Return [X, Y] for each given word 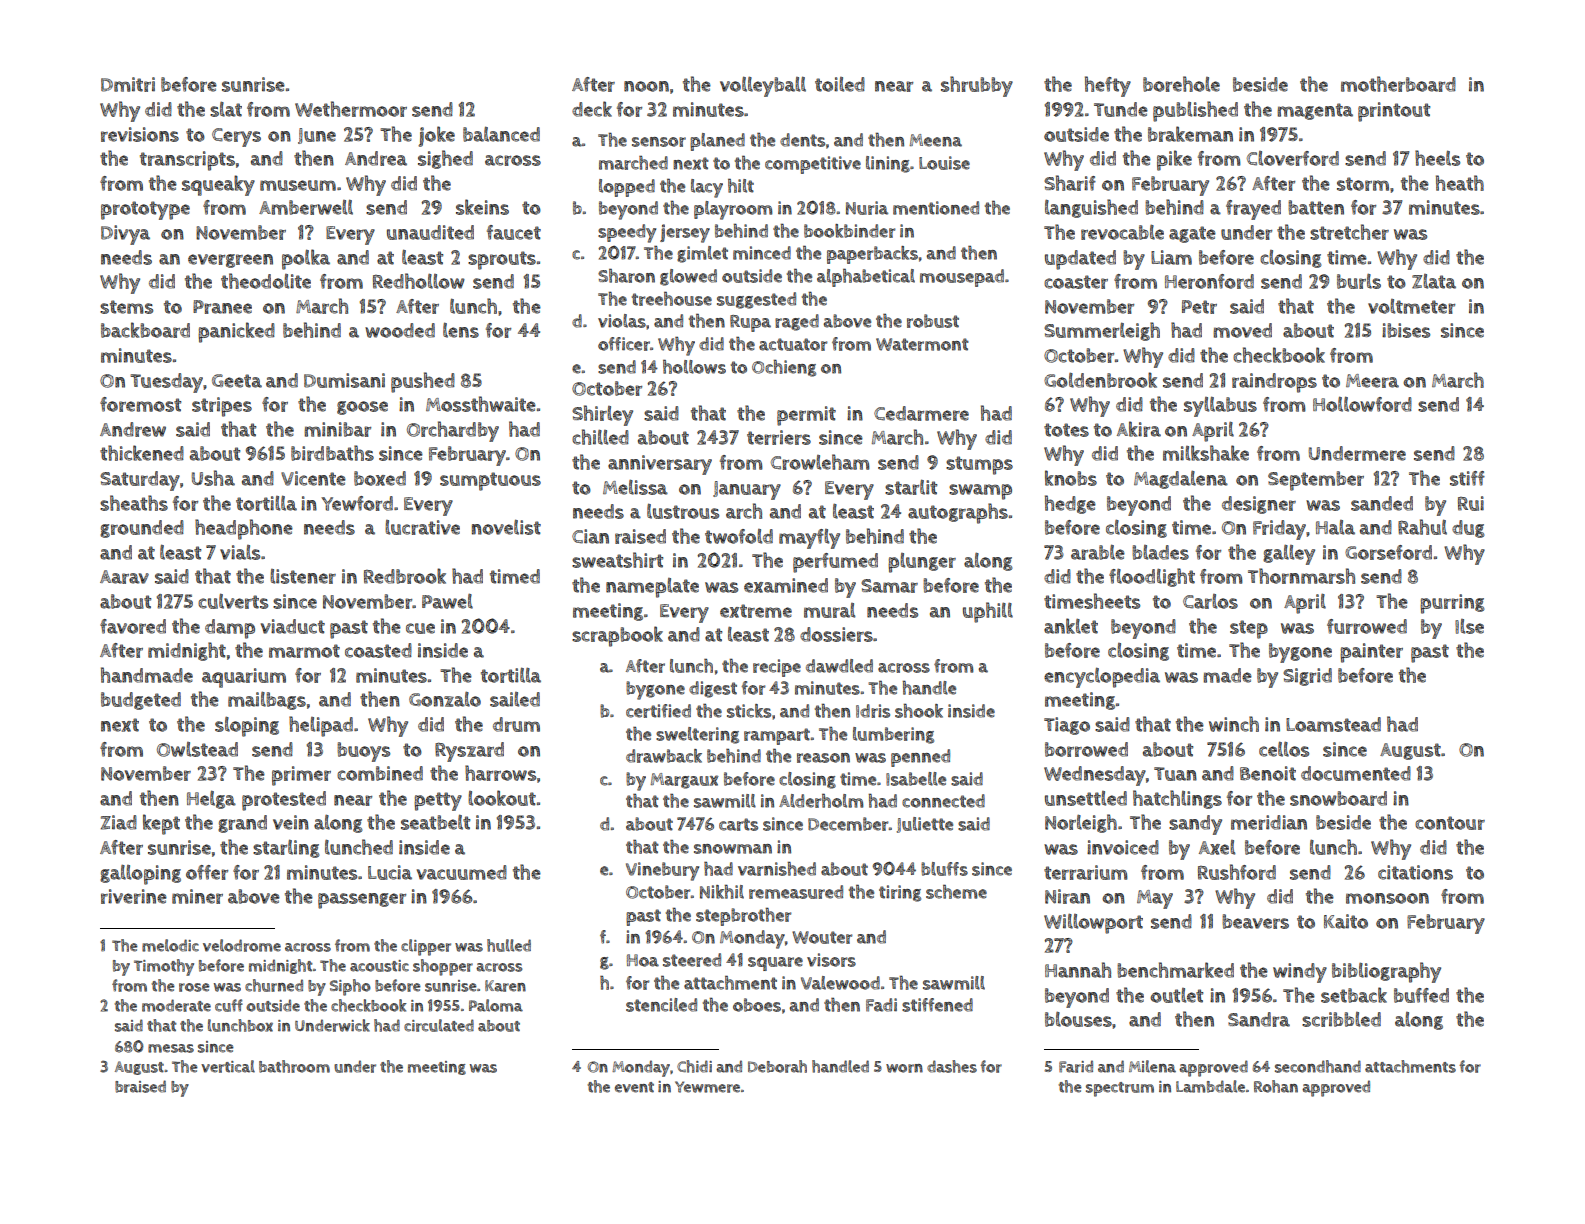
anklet [1071, 626]
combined [380, 773]
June [317, 136]
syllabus [1220, 406]
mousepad [962, 278]
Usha [213, 478]
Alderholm [821, 801]
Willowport [1093, 924]
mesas [171, 1048]
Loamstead [1333, 724]
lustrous [683, 511]
